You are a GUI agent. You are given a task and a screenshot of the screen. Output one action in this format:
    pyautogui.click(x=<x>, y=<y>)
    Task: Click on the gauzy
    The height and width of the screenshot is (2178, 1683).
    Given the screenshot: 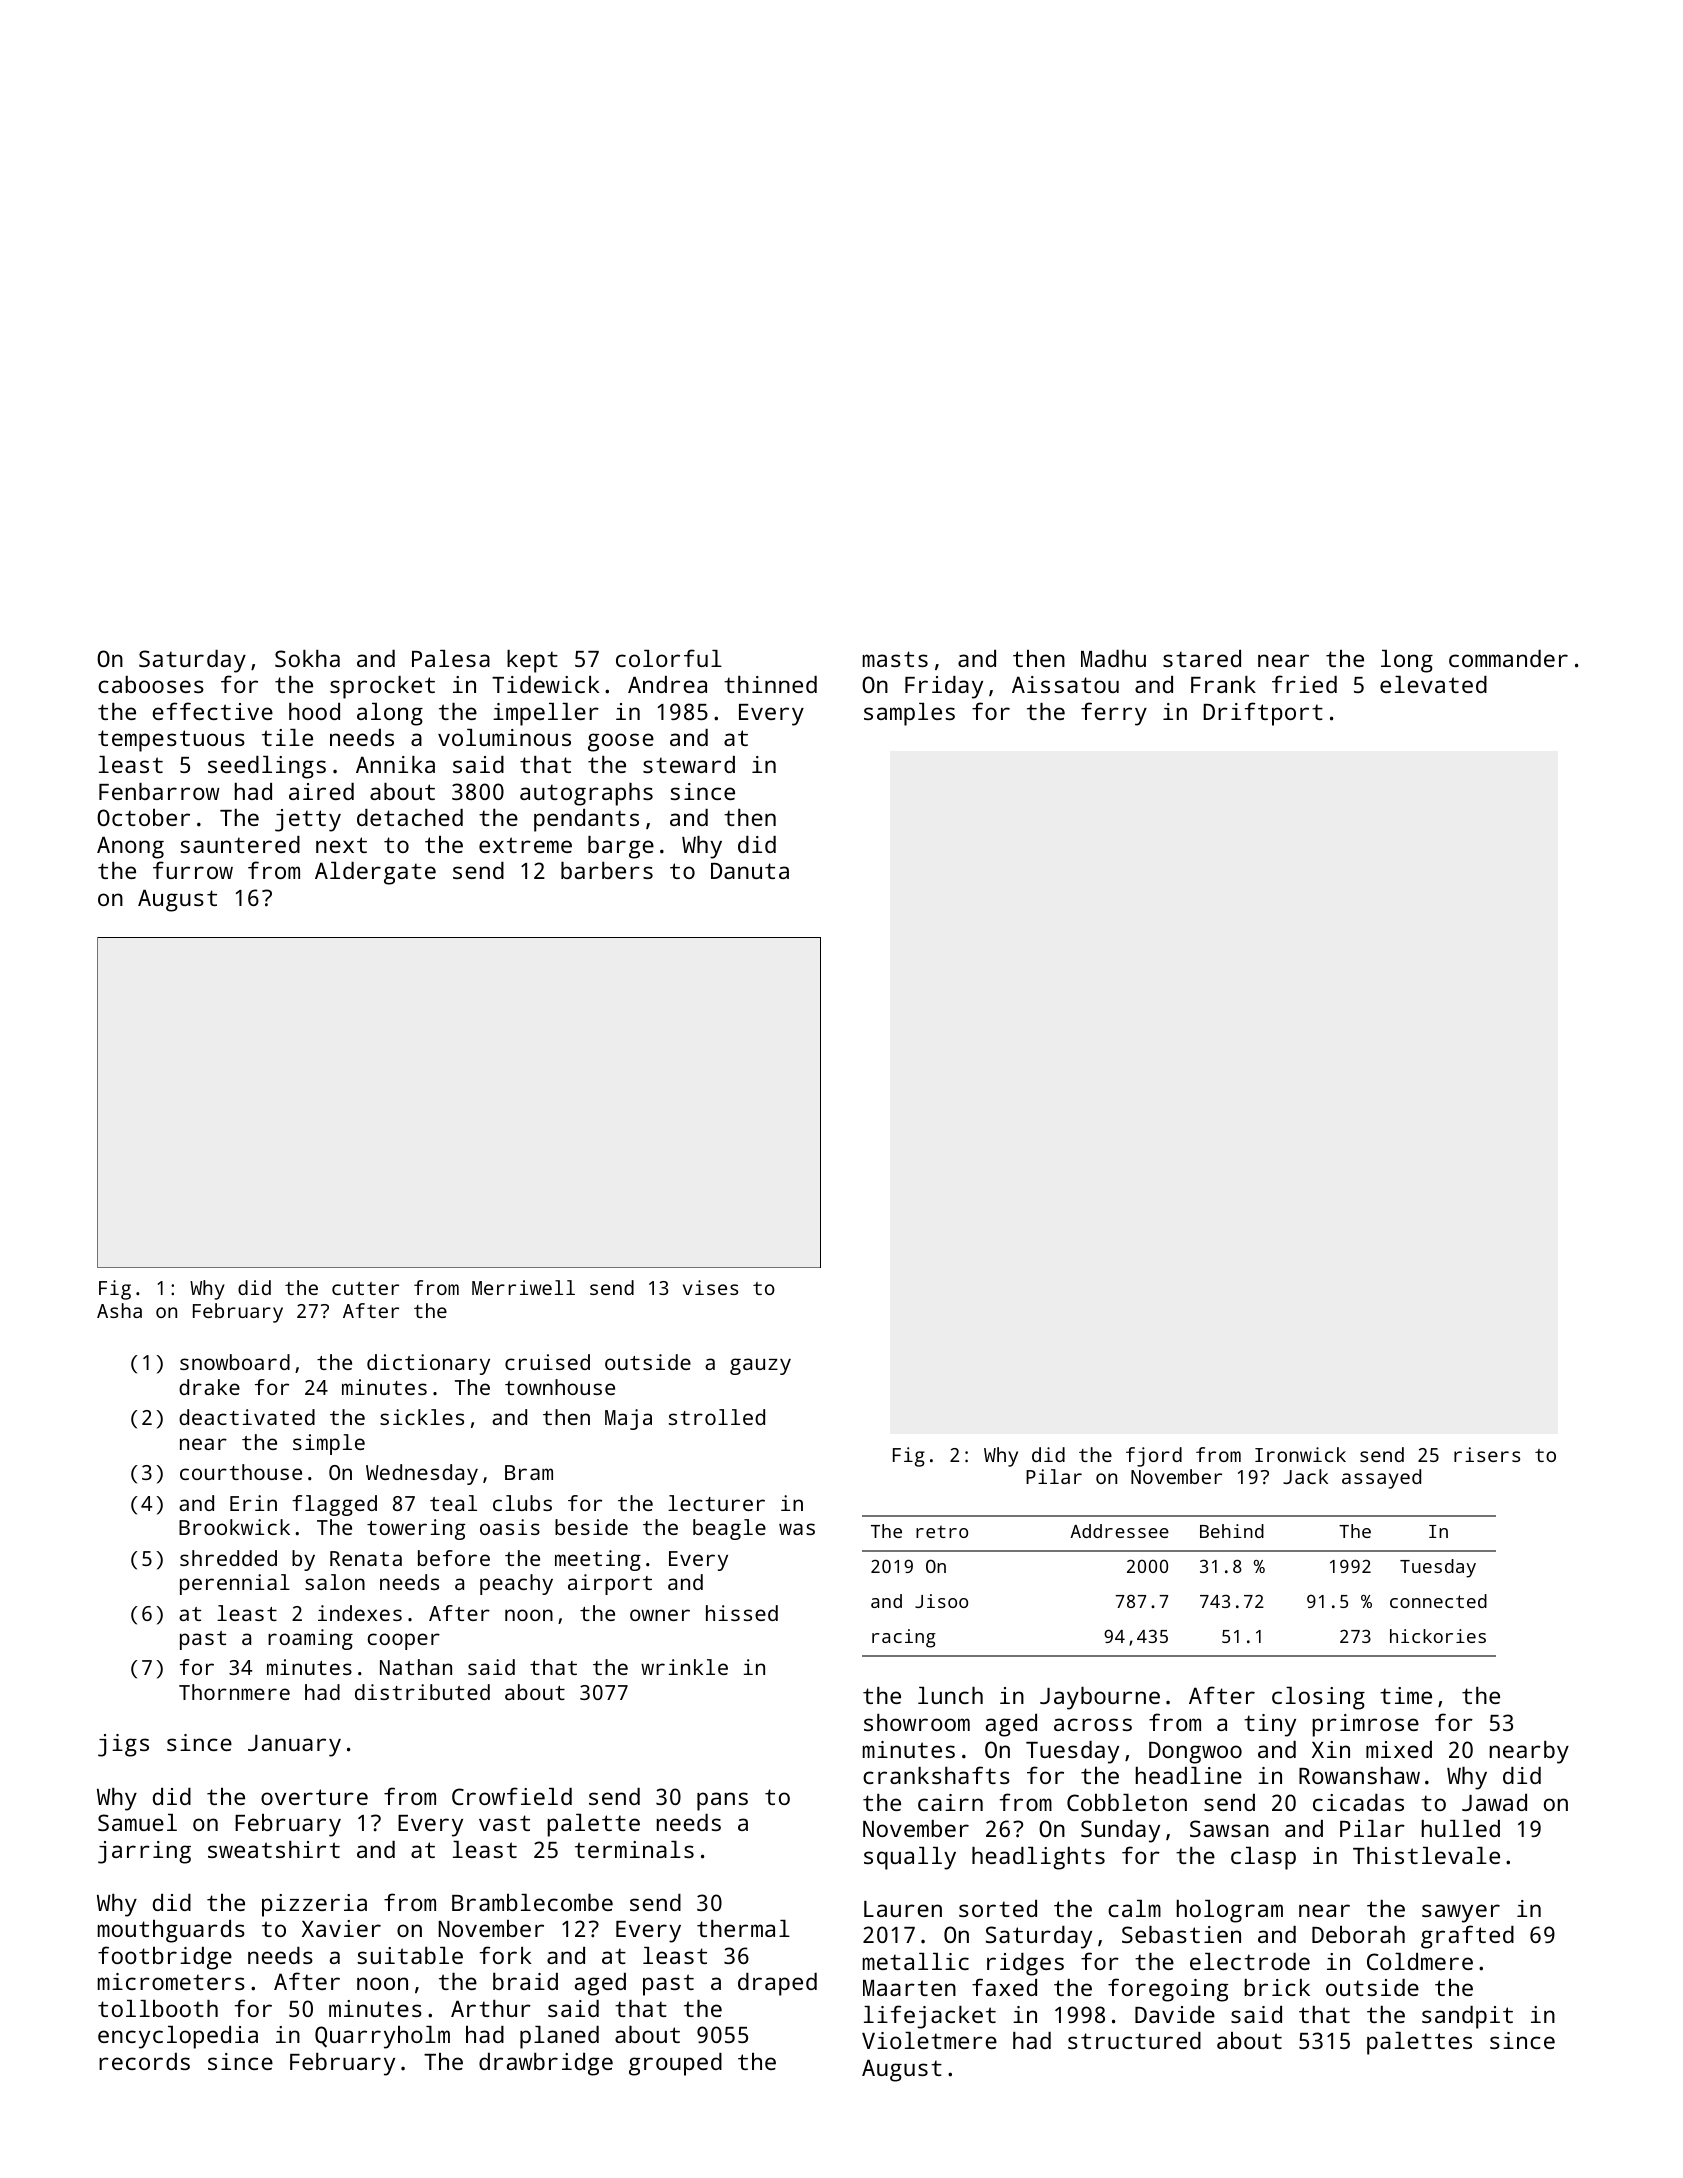 What is the action you would take?
    pyautogui.click(x=760, y=1366)
